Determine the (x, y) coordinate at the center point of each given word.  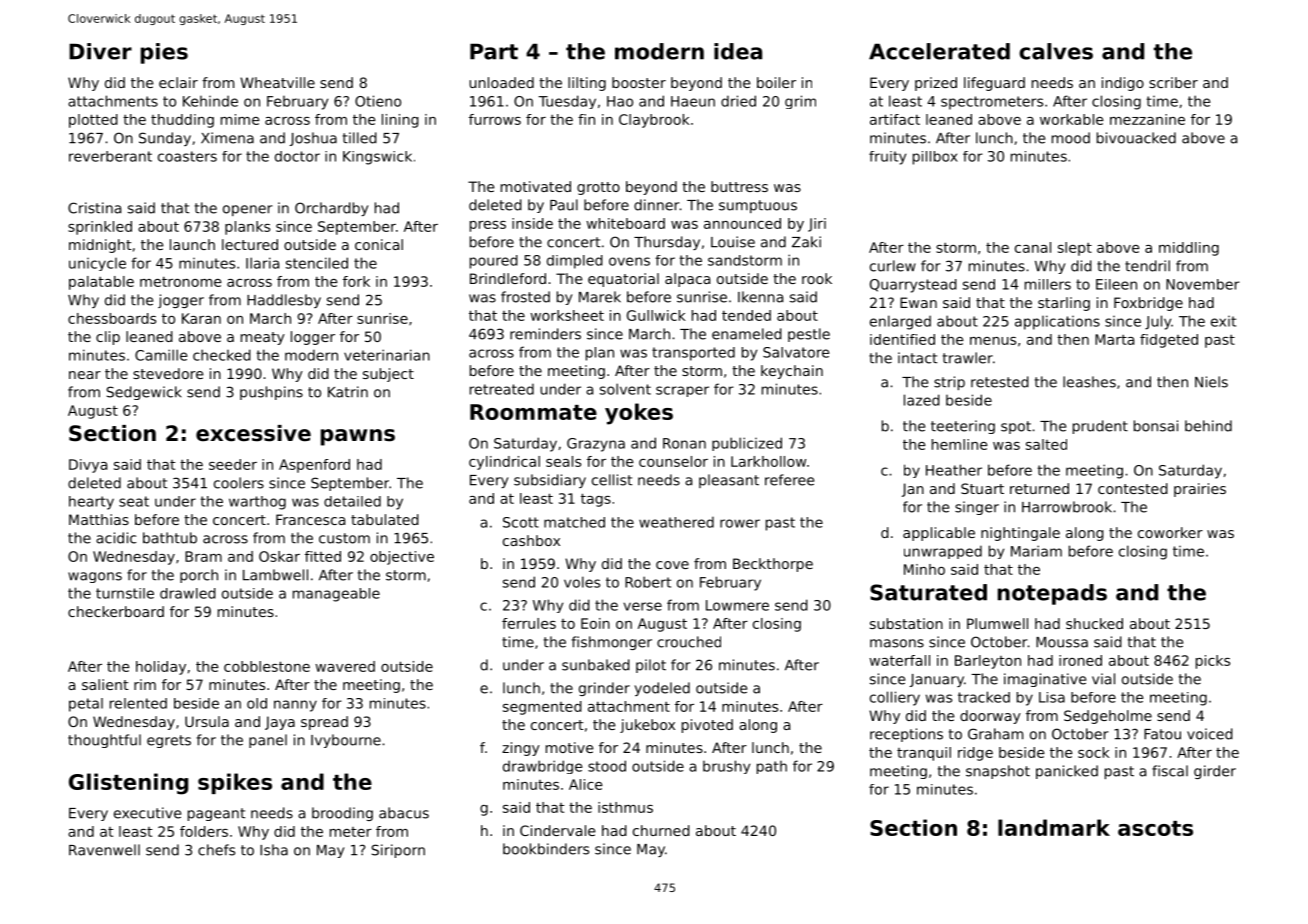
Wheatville (277, 82)
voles (582, 582)
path (772, 767)
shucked (1094, 623)
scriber (1173, 82)
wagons (95, 577)
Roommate (533, 412)
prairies (1200, 490)
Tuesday (567, 102)
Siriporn (398, 851)
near (85, 375)
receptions (906, 735)
